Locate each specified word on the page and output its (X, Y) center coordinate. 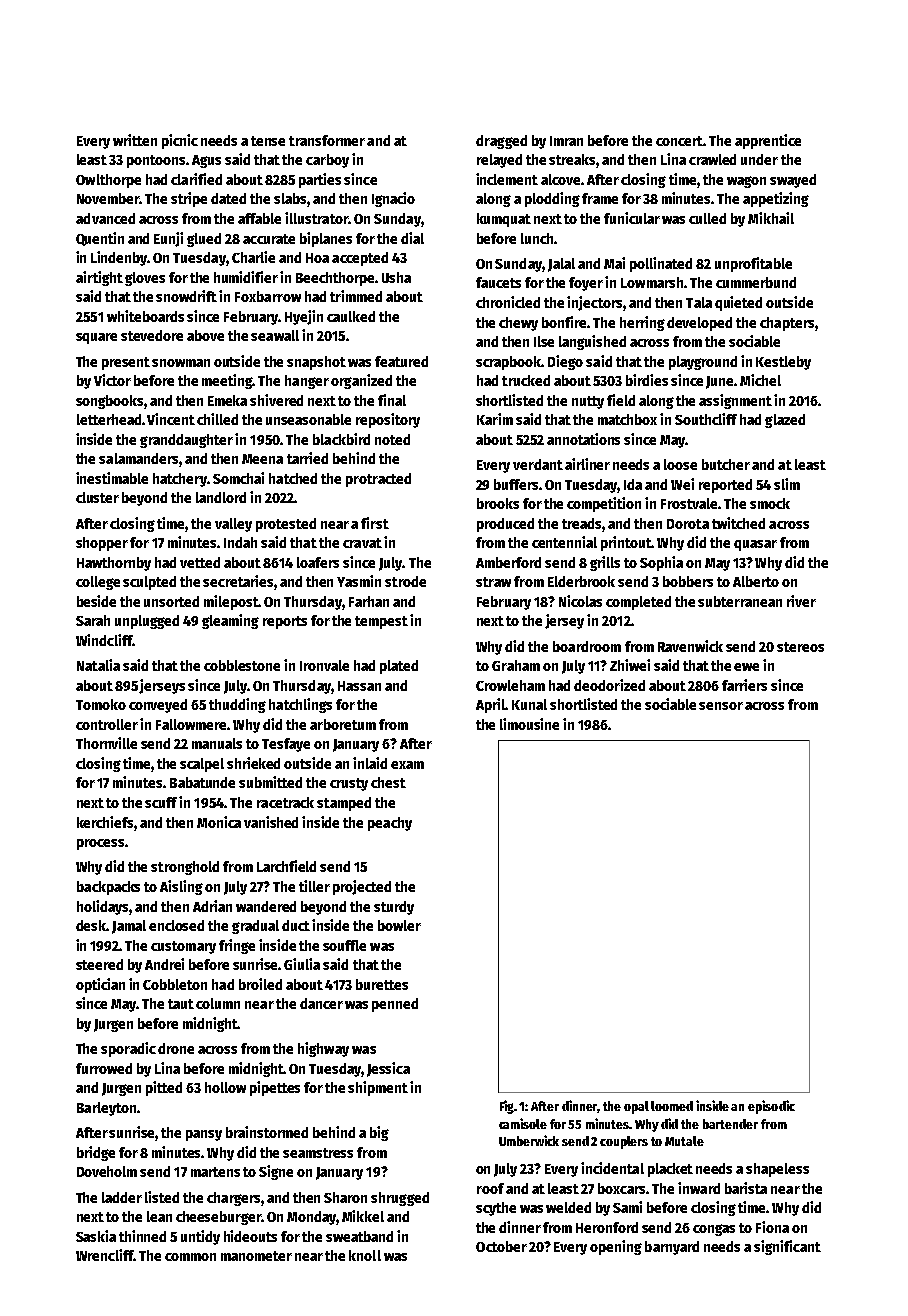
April (491, 705)
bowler (399, 925)
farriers (744, 685)
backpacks (108, 888)
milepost (231, 602)
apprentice (768, 141)
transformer (327, 140)
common (190, 1257)
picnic (180, 141)
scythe (496, 1209)
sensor (721, 706)
